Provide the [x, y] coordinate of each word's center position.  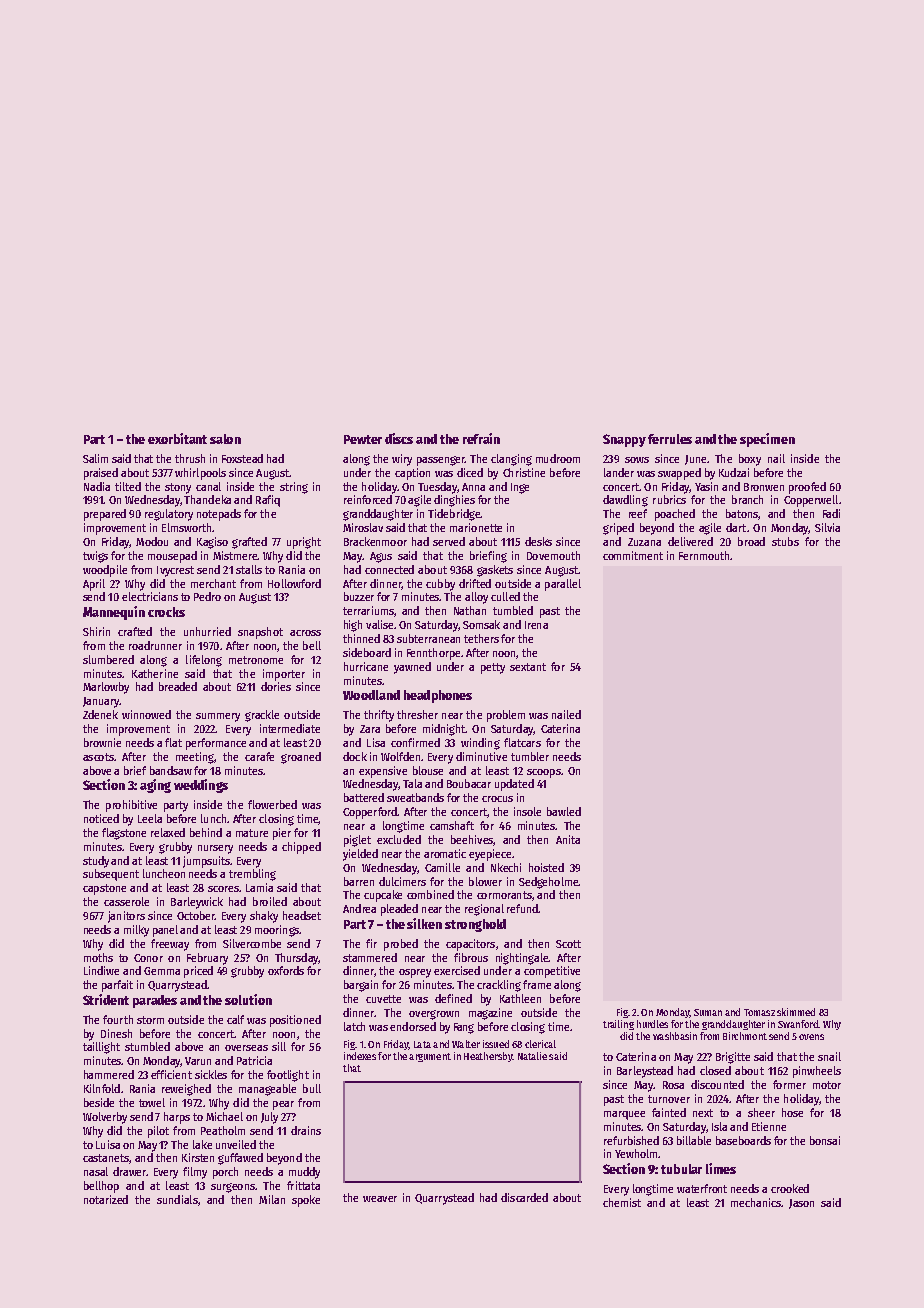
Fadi [831, 513]
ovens [811, 1037]
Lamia [259, 887]
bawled [564, 811]
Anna [473, 487]
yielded [360, 855]
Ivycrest [175, 571]
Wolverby [105, 1118]
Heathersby [488, 1057]
